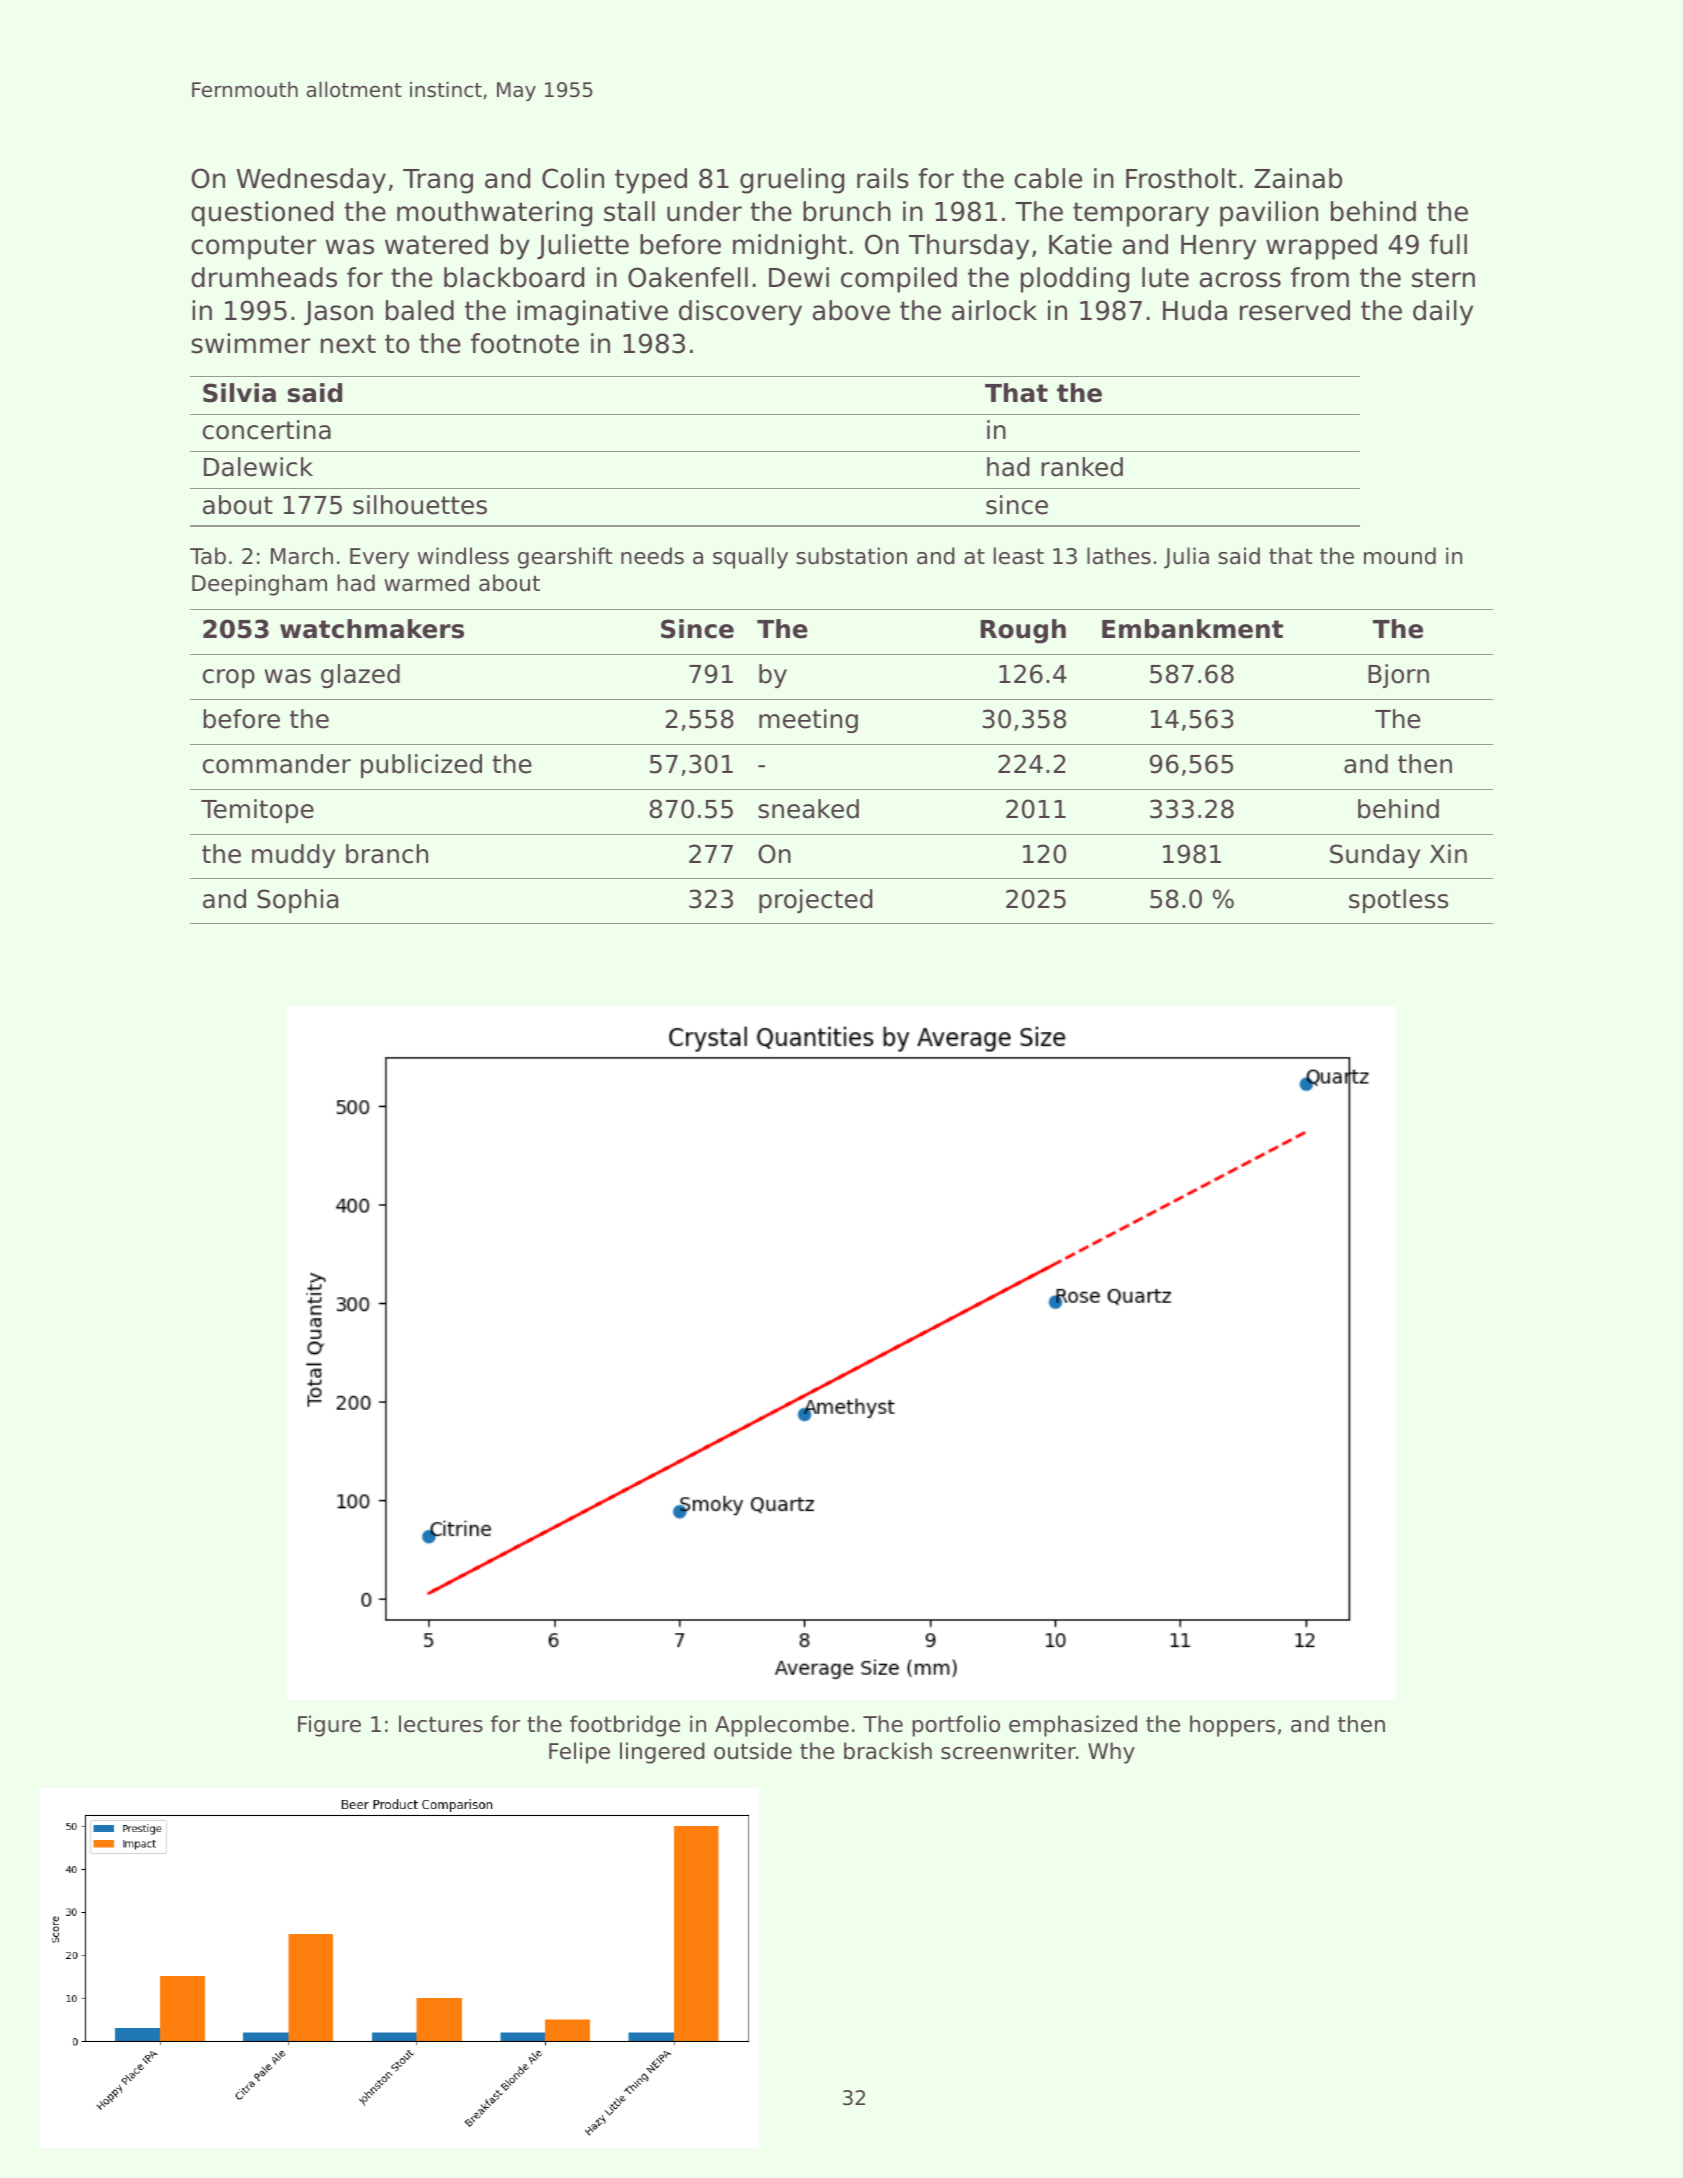  Describe the element at coordinates (625, 1726) in the image. I see `footbridge` at that location.
